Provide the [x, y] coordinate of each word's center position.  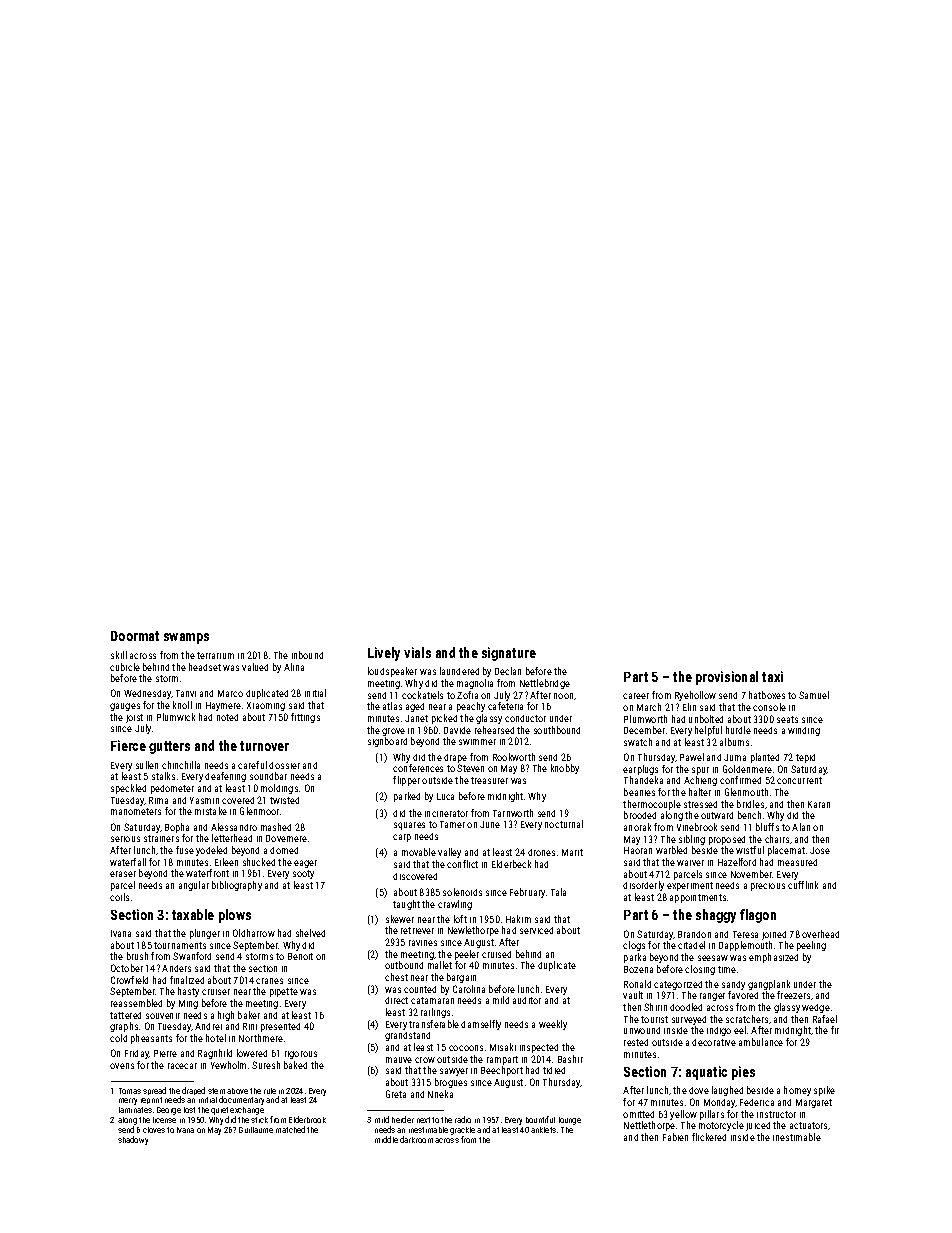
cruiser [216, 992]
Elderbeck [511, 864]
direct [396, 1000]
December [644, 730]
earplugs [640, 770]
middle [386, 1139]
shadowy [133, 1140]
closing [700, 970]
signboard [387, 742]
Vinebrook [697, 827]
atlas [392, 706]
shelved [310, 933]
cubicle [125, 667]
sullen [147, 765]
